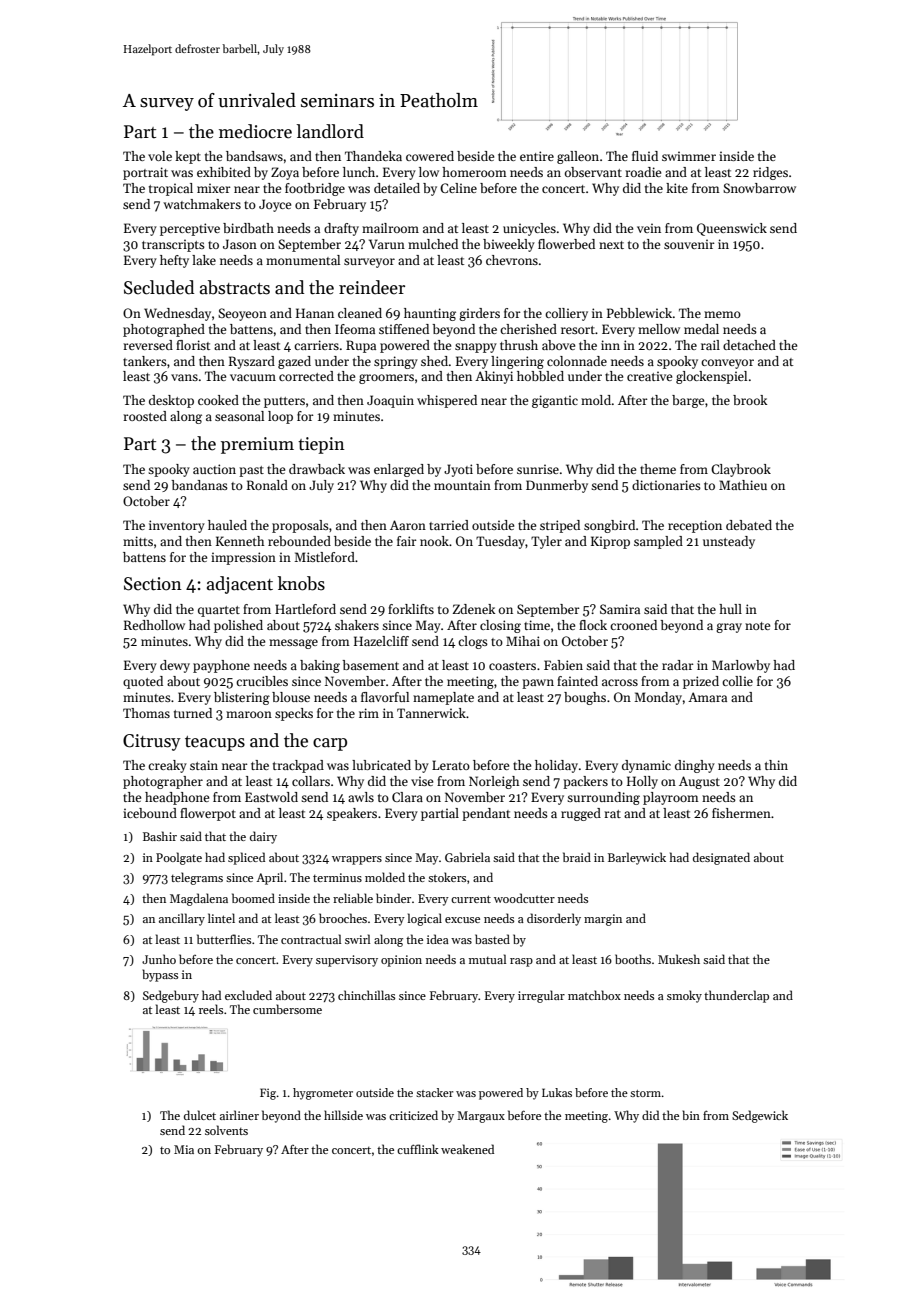  Describe the element at coordinates (434, 1092) in the screenshot. I see `stacker` at that location.
